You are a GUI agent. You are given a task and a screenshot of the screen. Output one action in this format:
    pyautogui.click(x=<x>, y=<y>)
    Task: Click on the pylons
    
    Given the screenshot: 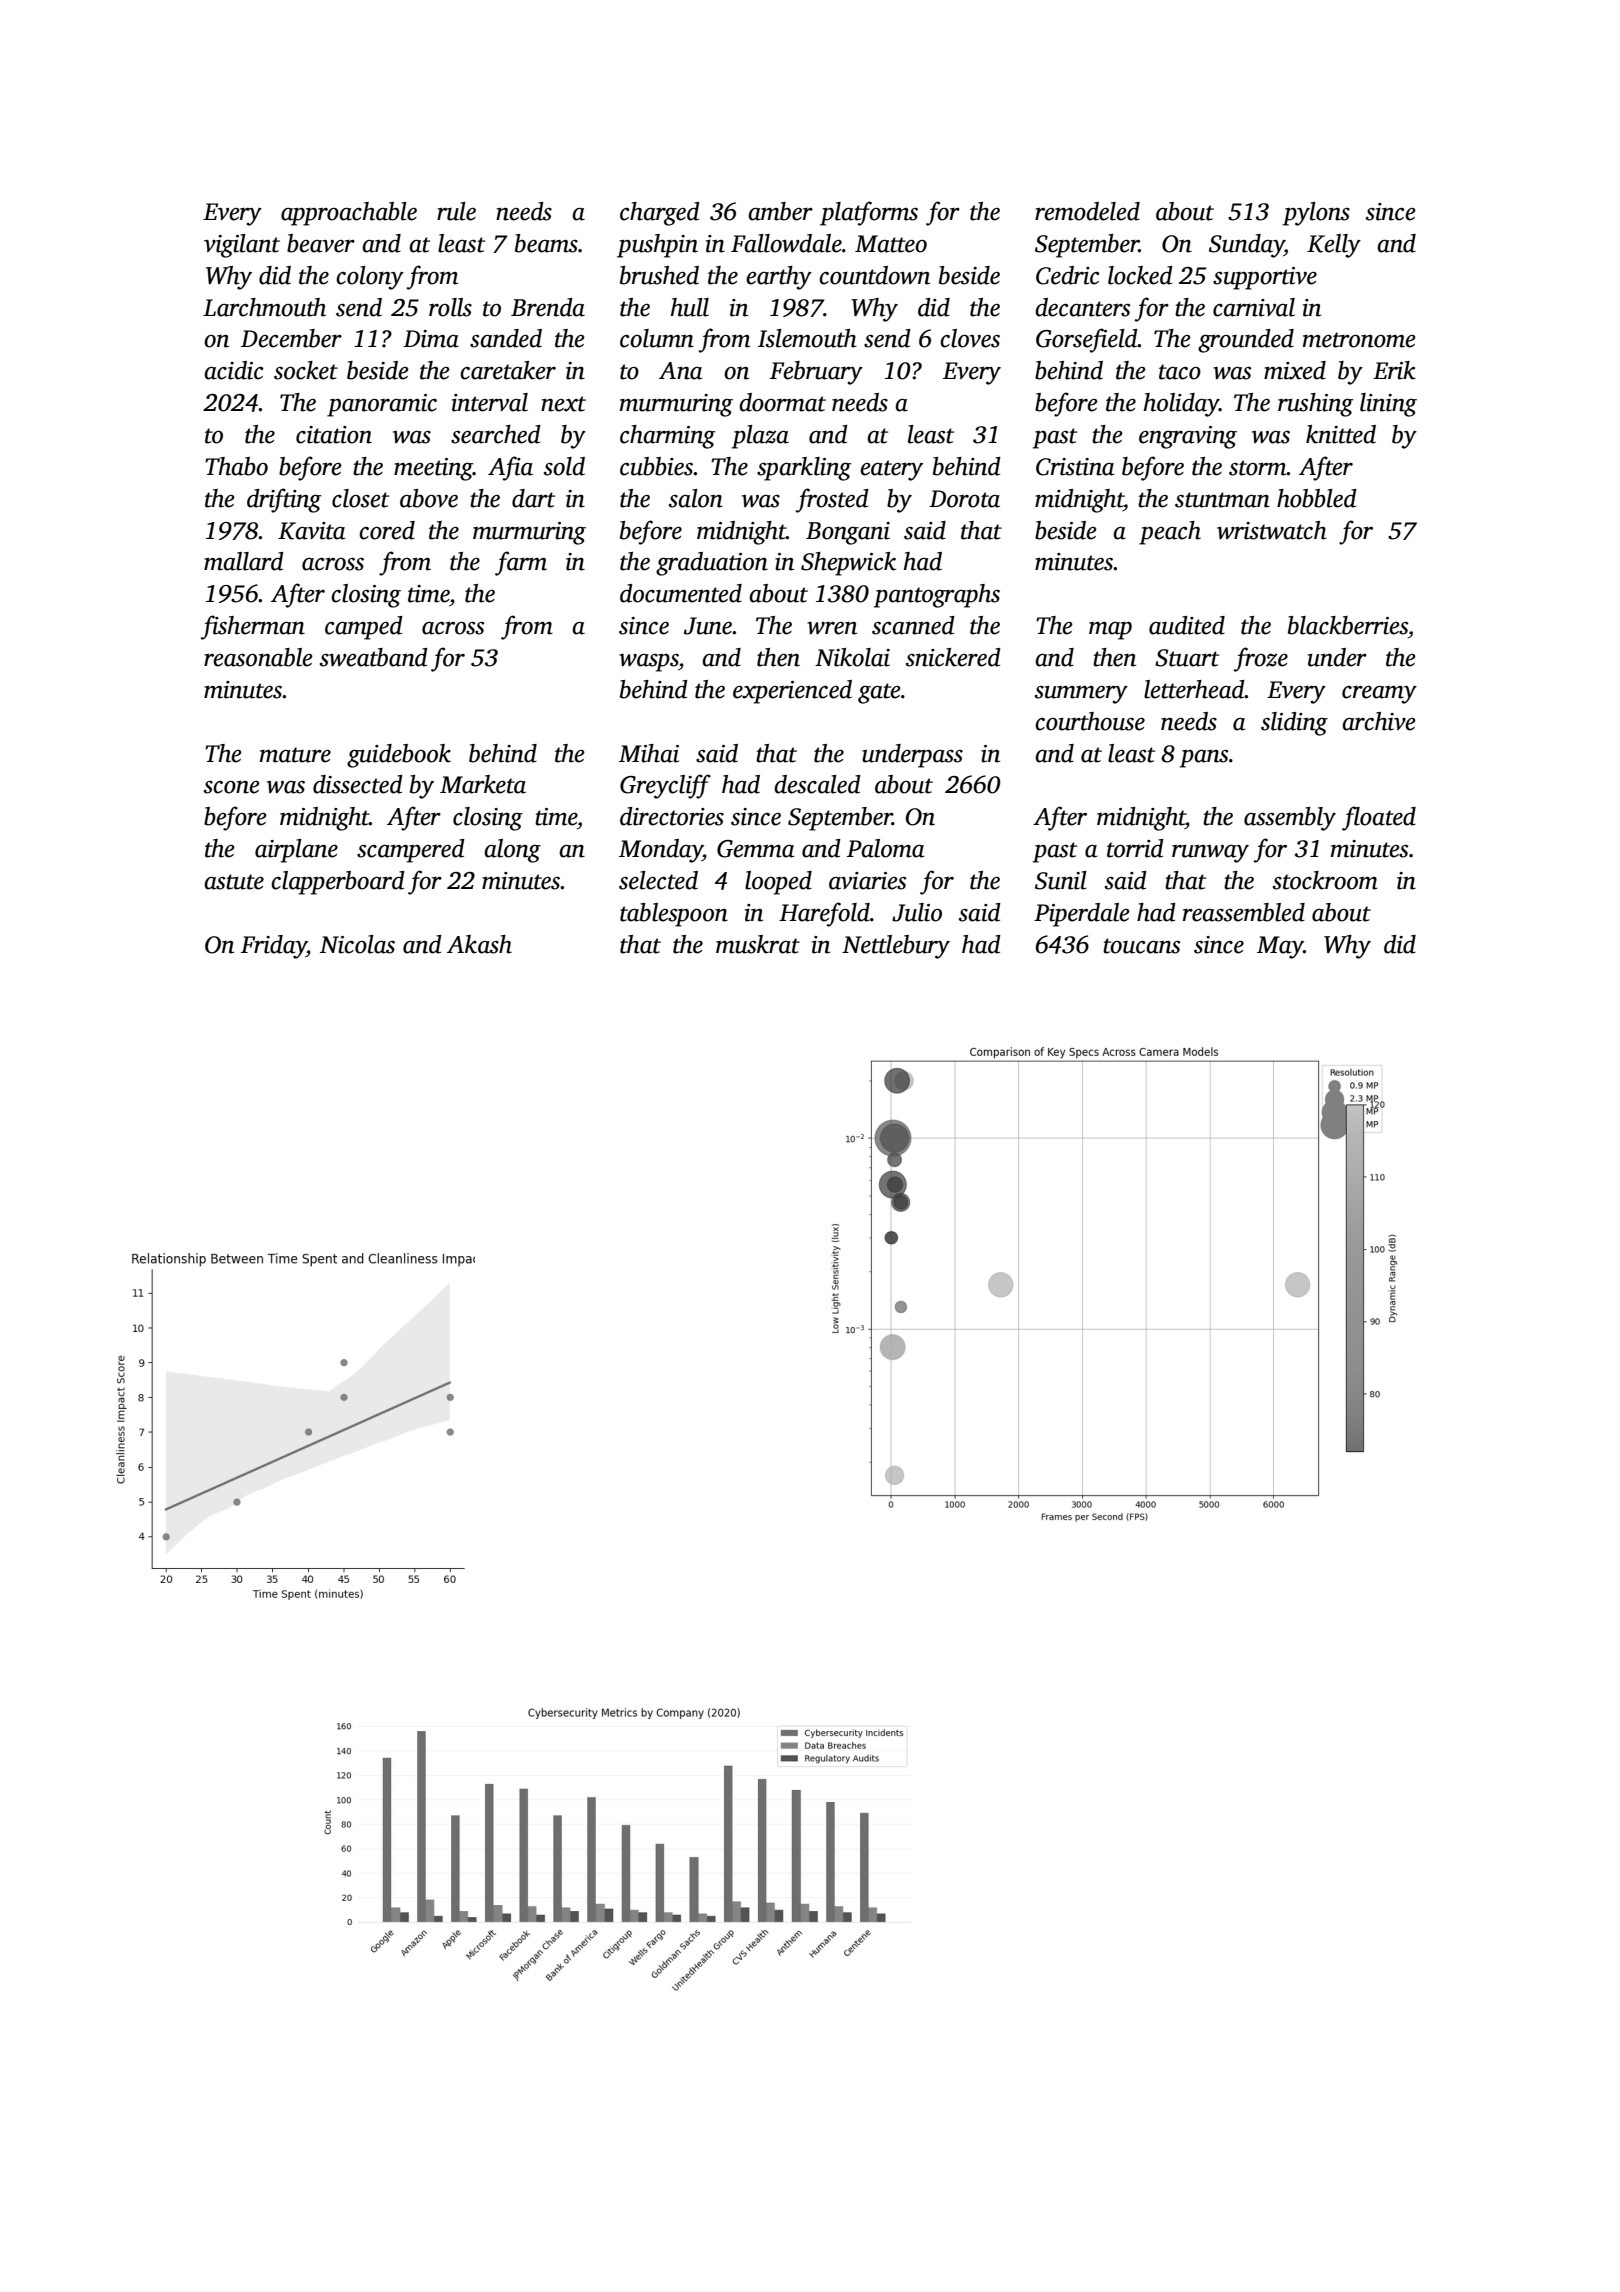 What is the action you would take?
    pyautogui.click(x=1316, y=214)
